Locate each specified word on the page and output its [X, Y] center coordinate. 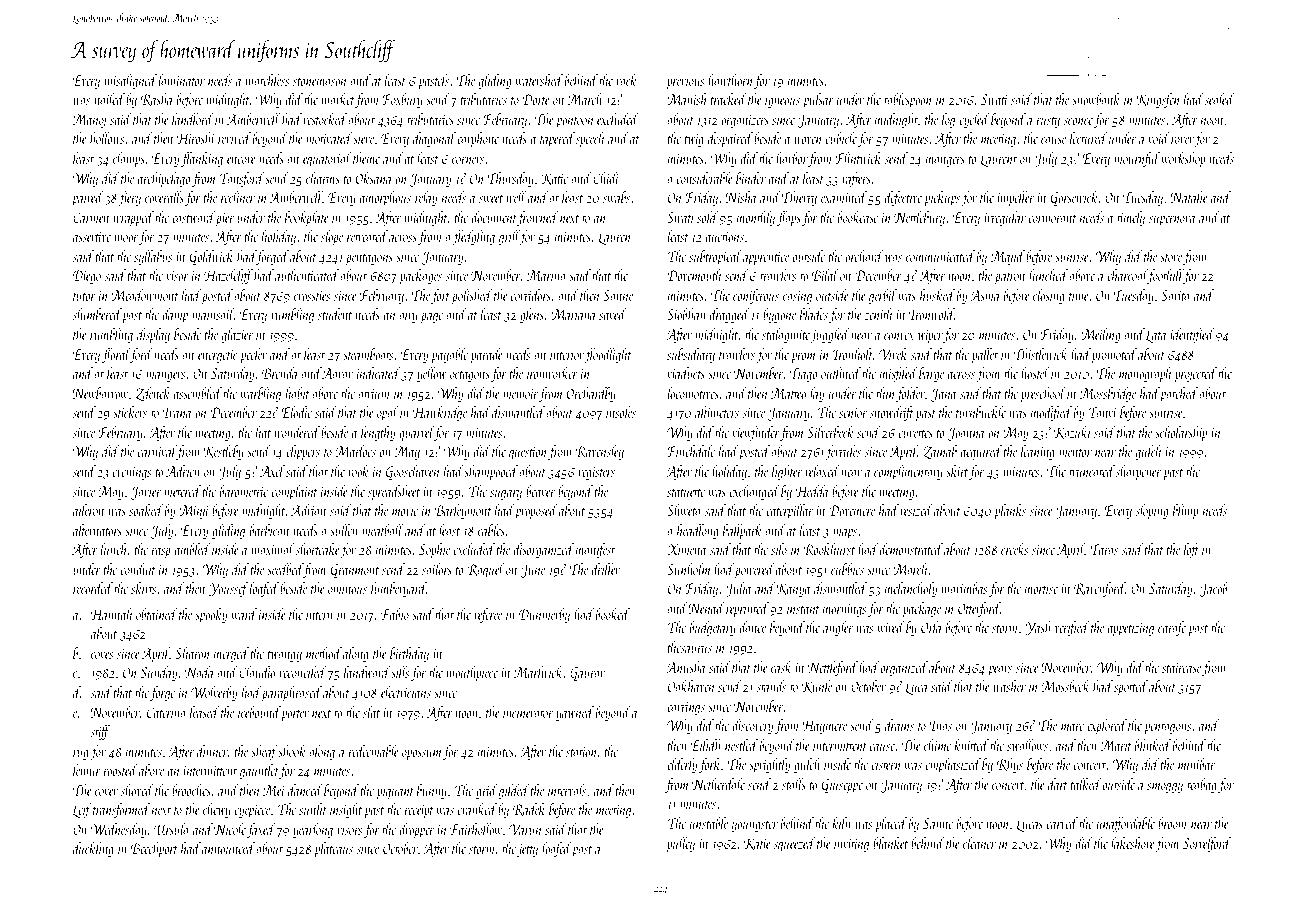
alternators [97, 530]
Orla [931, 627]
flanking [202, 159]
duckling [93, 849]
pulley [681, 844]
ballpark [742, 531]
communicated [940, 256]
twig [694, 140]
